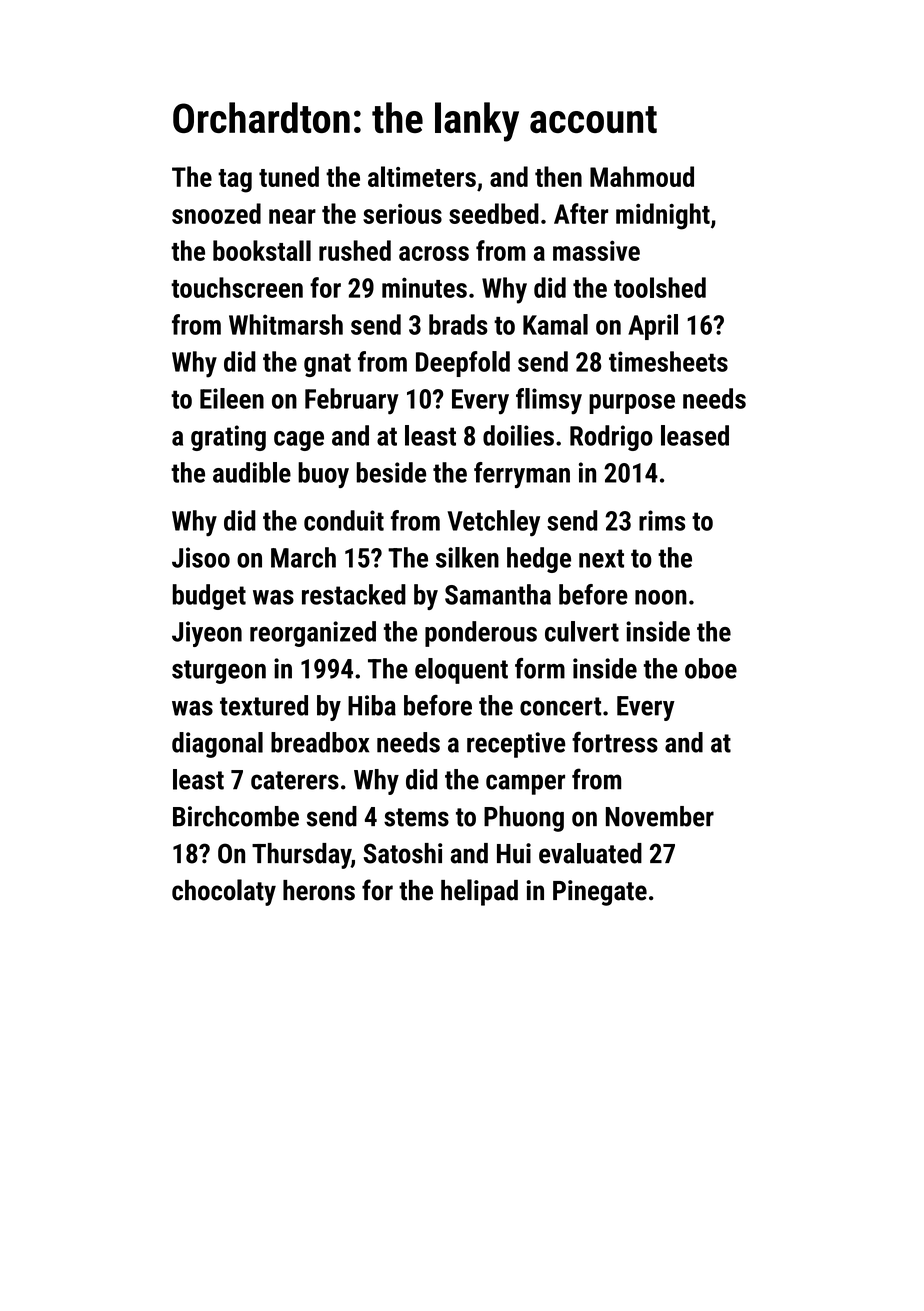 This image has width=924, height=1311. I want to click on ponderous, so click(481, 634).
